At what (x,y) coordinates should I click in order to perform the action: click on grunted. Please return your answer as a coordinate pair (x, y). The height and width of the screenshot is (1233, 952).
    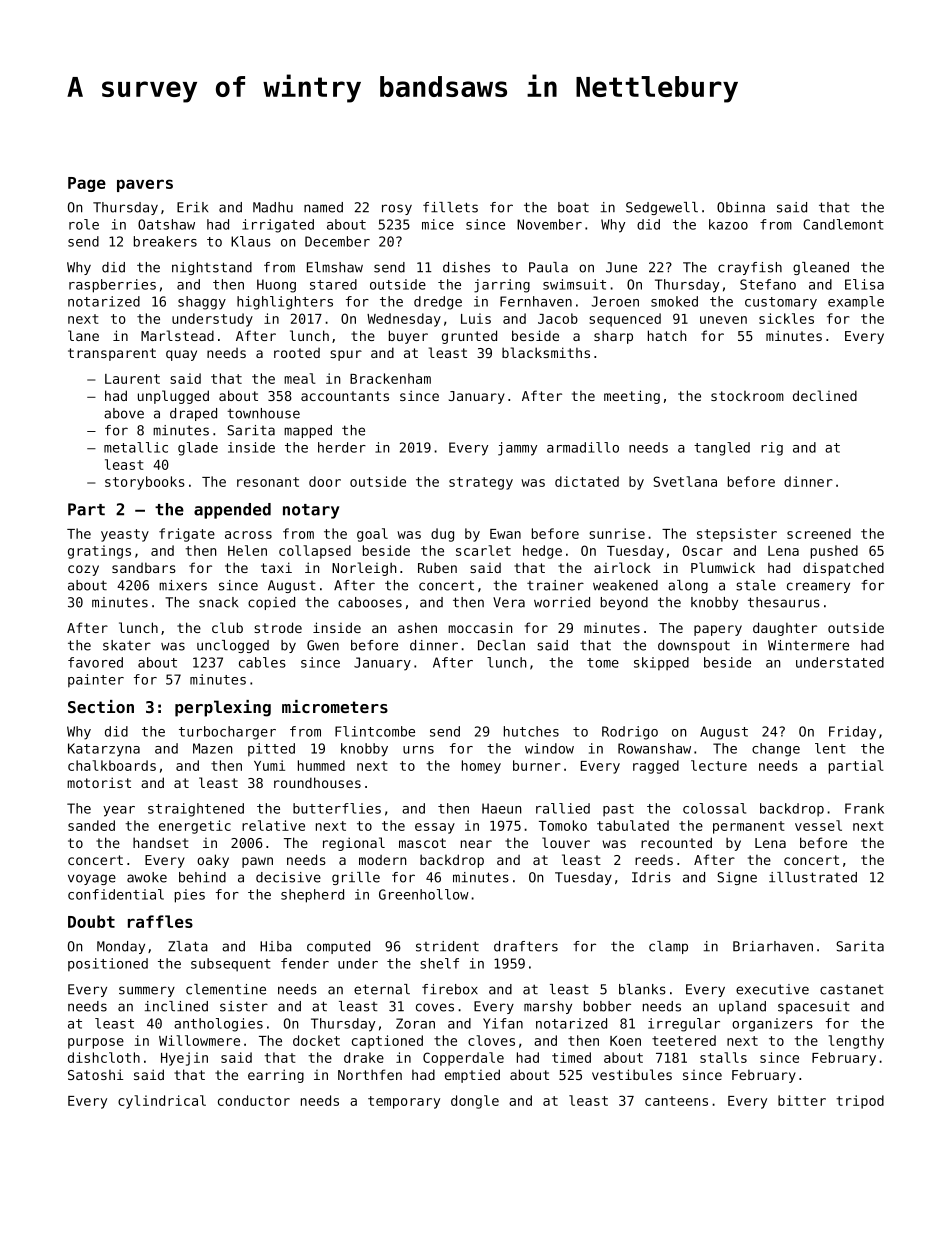
    Looking at the image, I should click on (469, 337).
